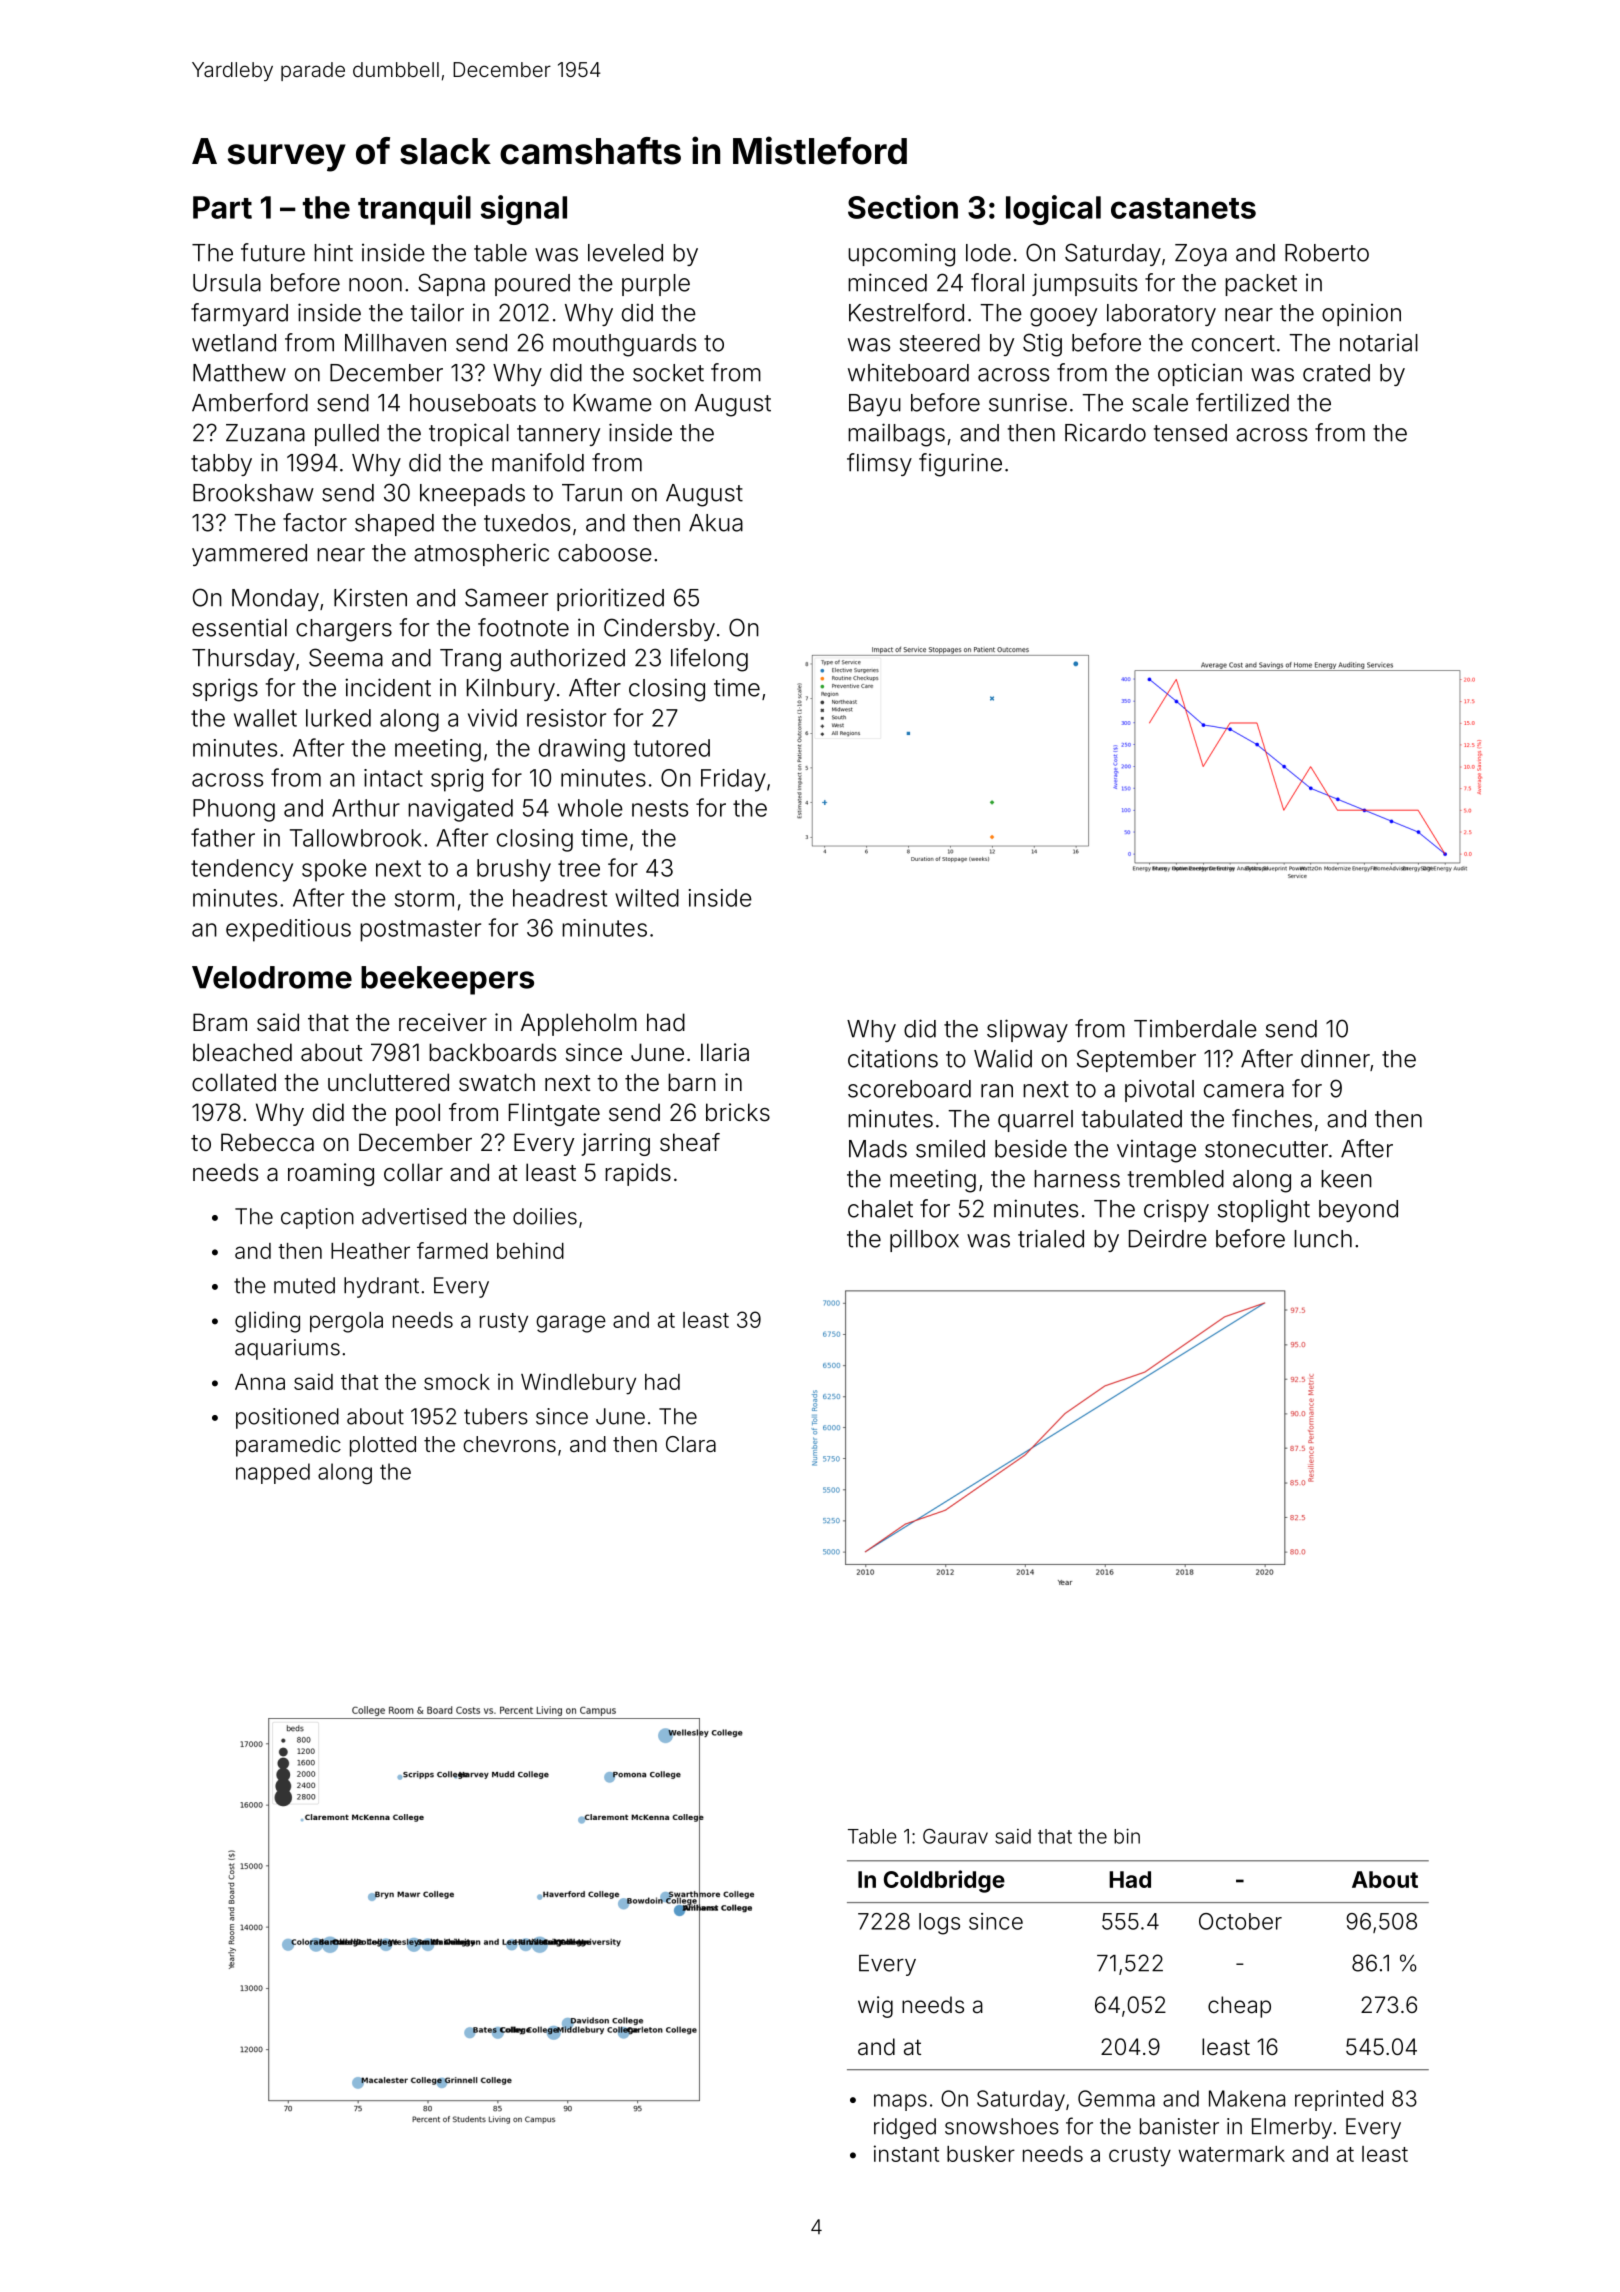 The height and width of the document is (2292, 1620). What do you see at coordinates (893, 1058) in the document?
I see `citations` at bounding box center [893, 1058].
